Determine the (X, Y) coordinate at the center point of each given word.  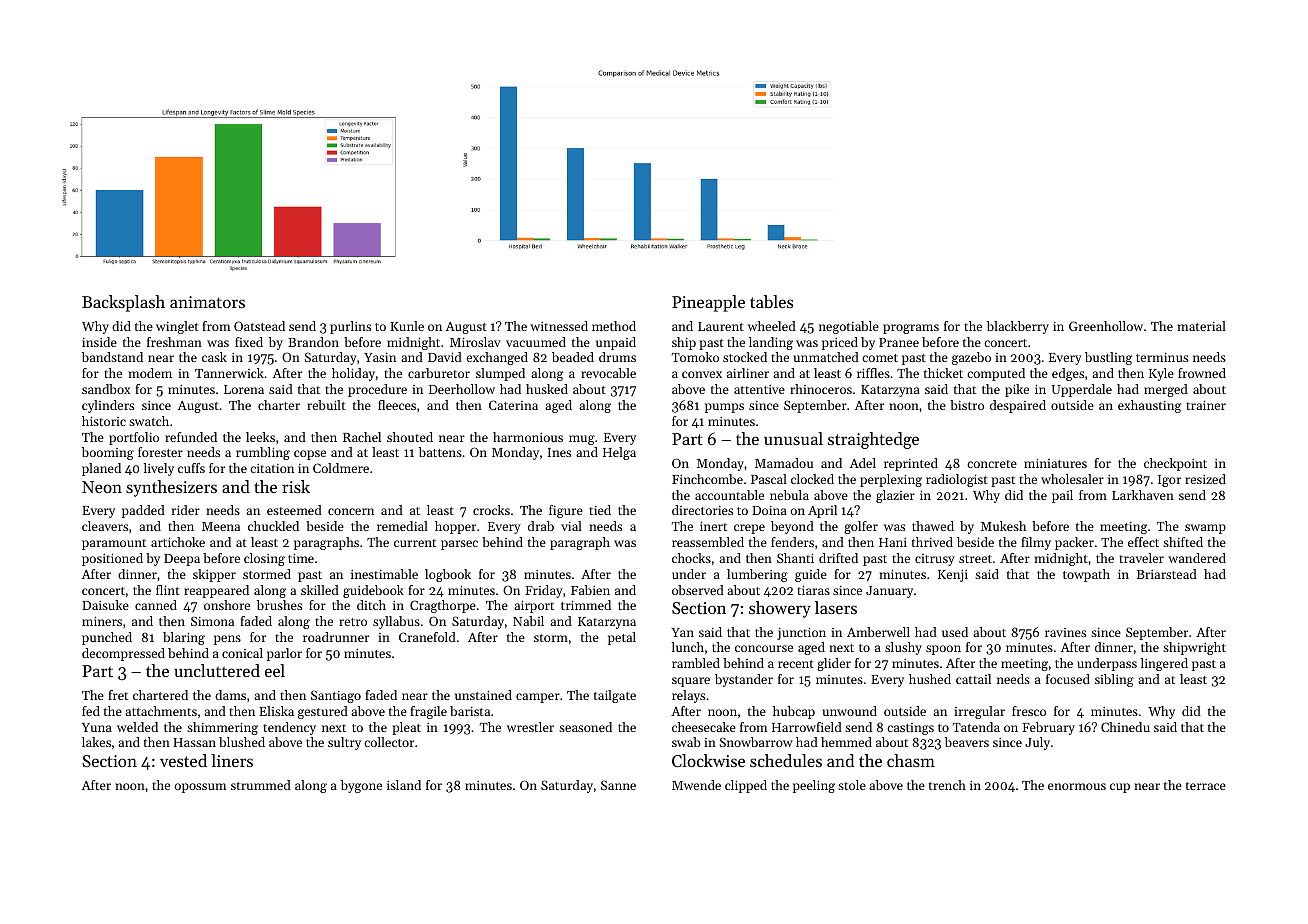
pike (1017, 390)
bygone (361, 786)
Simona (212, 621)
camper (538, 698)
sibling (1114, 680)
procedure (377, 390)
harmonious (528, 437)
